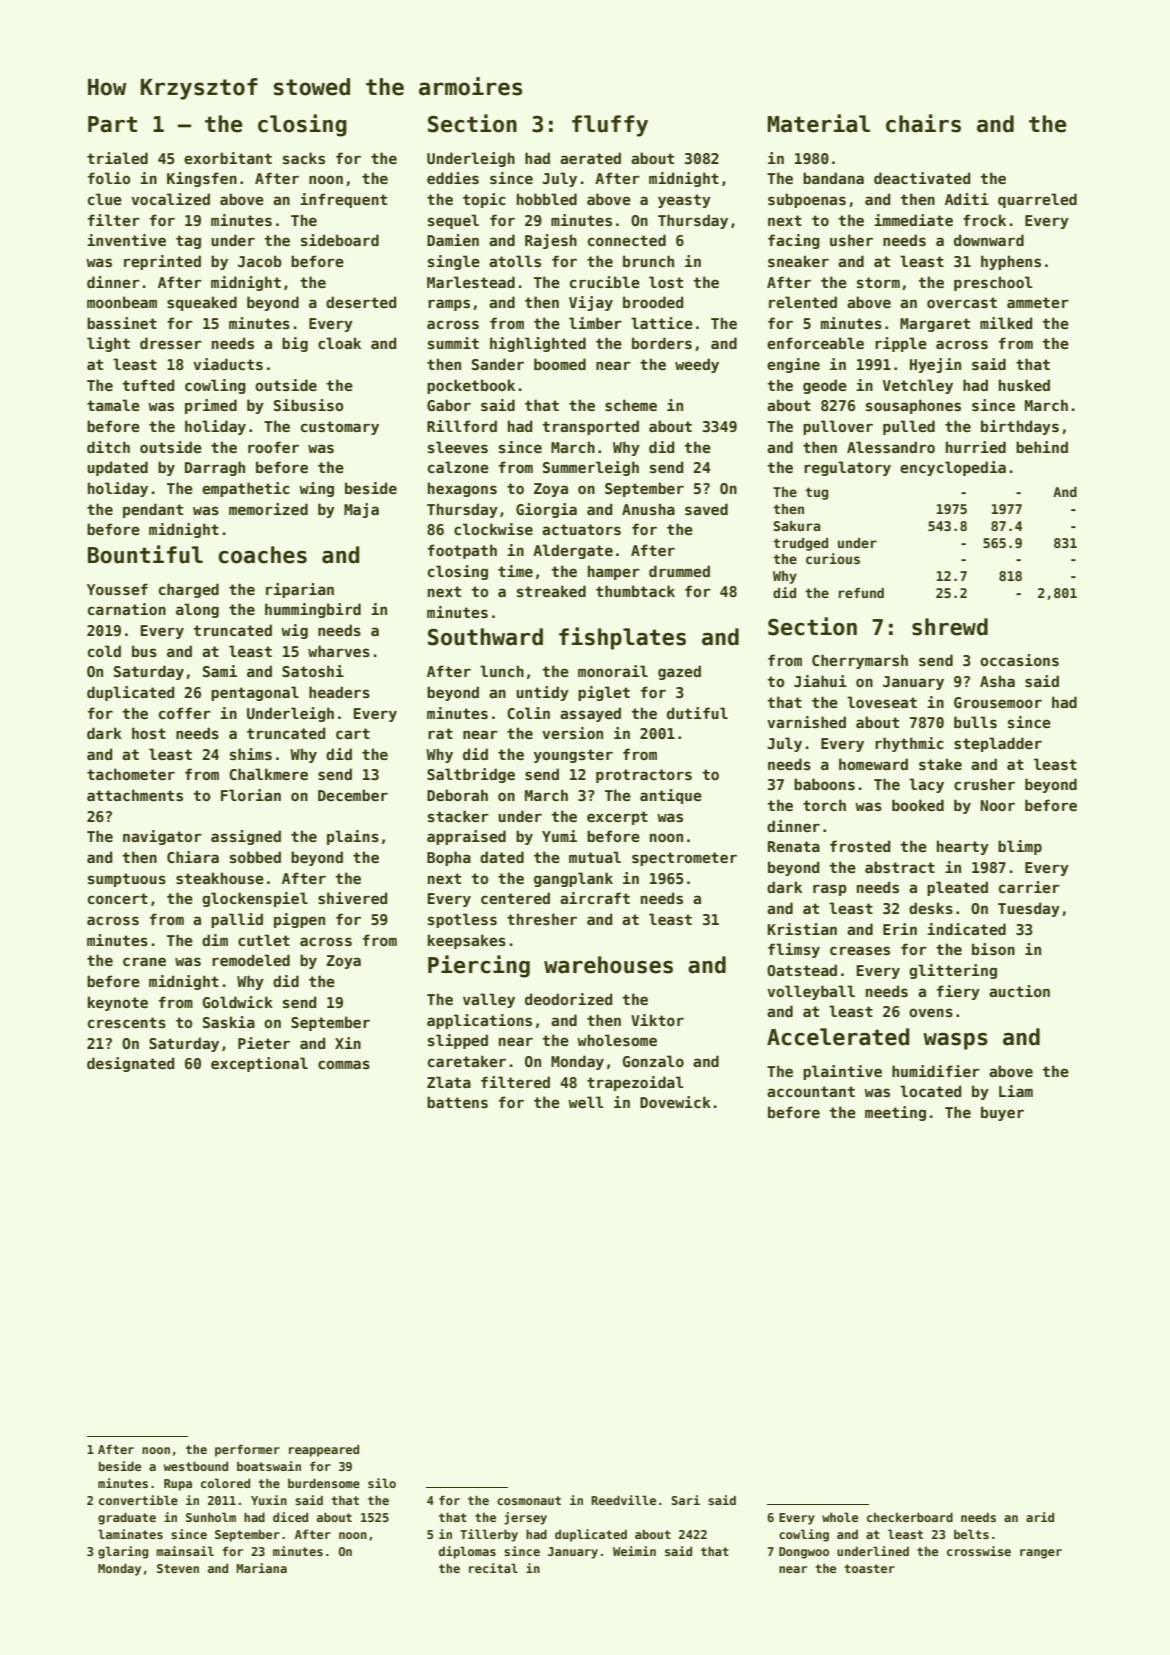  Describe the element at coordinates (610, 126) in the image. I see `fluffy` at that location.
